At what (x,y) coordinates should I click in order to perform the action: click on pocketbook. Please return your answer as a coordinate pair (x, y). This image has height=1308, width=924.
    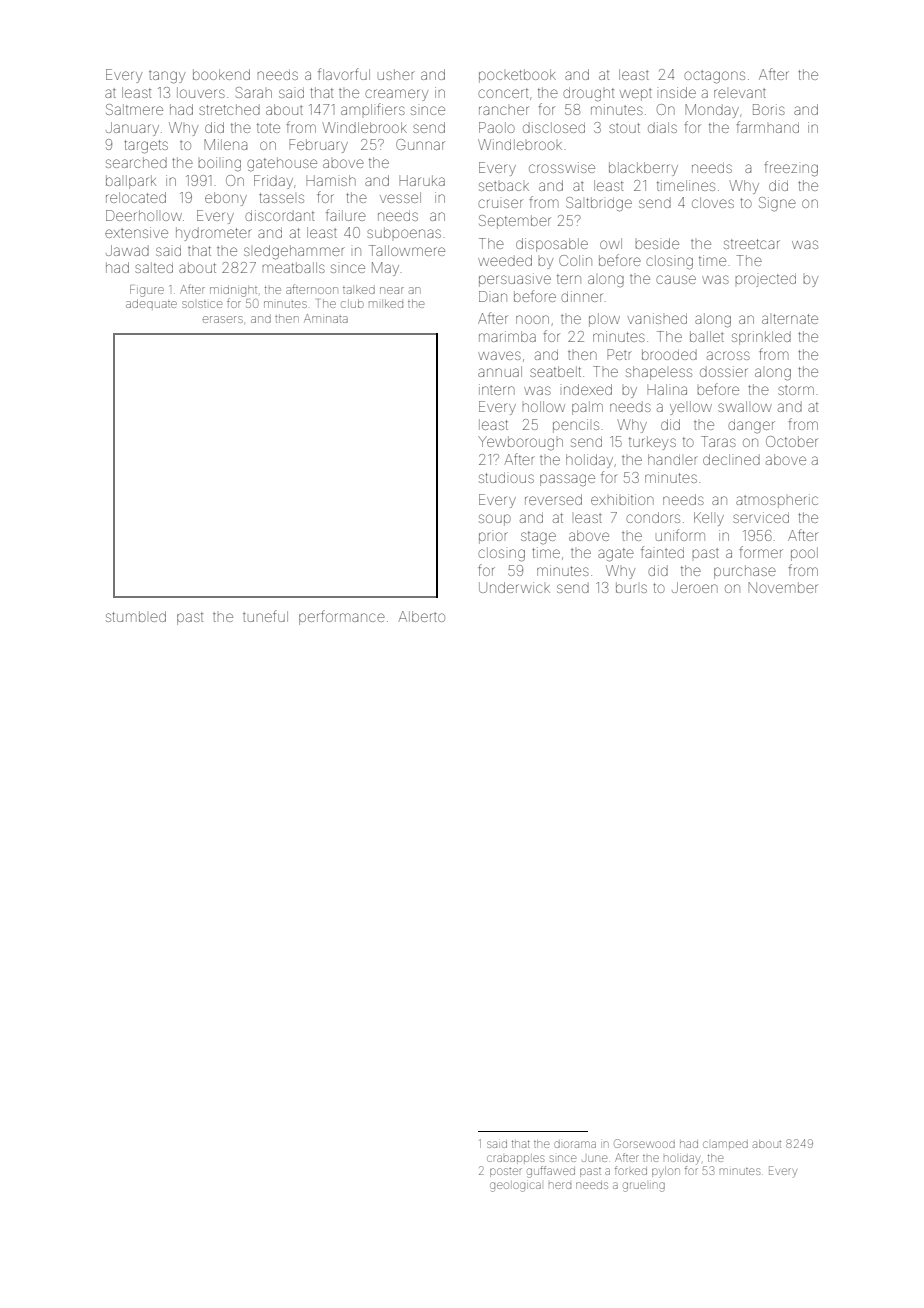
    Looking at the image, I should click on (517, 76).
